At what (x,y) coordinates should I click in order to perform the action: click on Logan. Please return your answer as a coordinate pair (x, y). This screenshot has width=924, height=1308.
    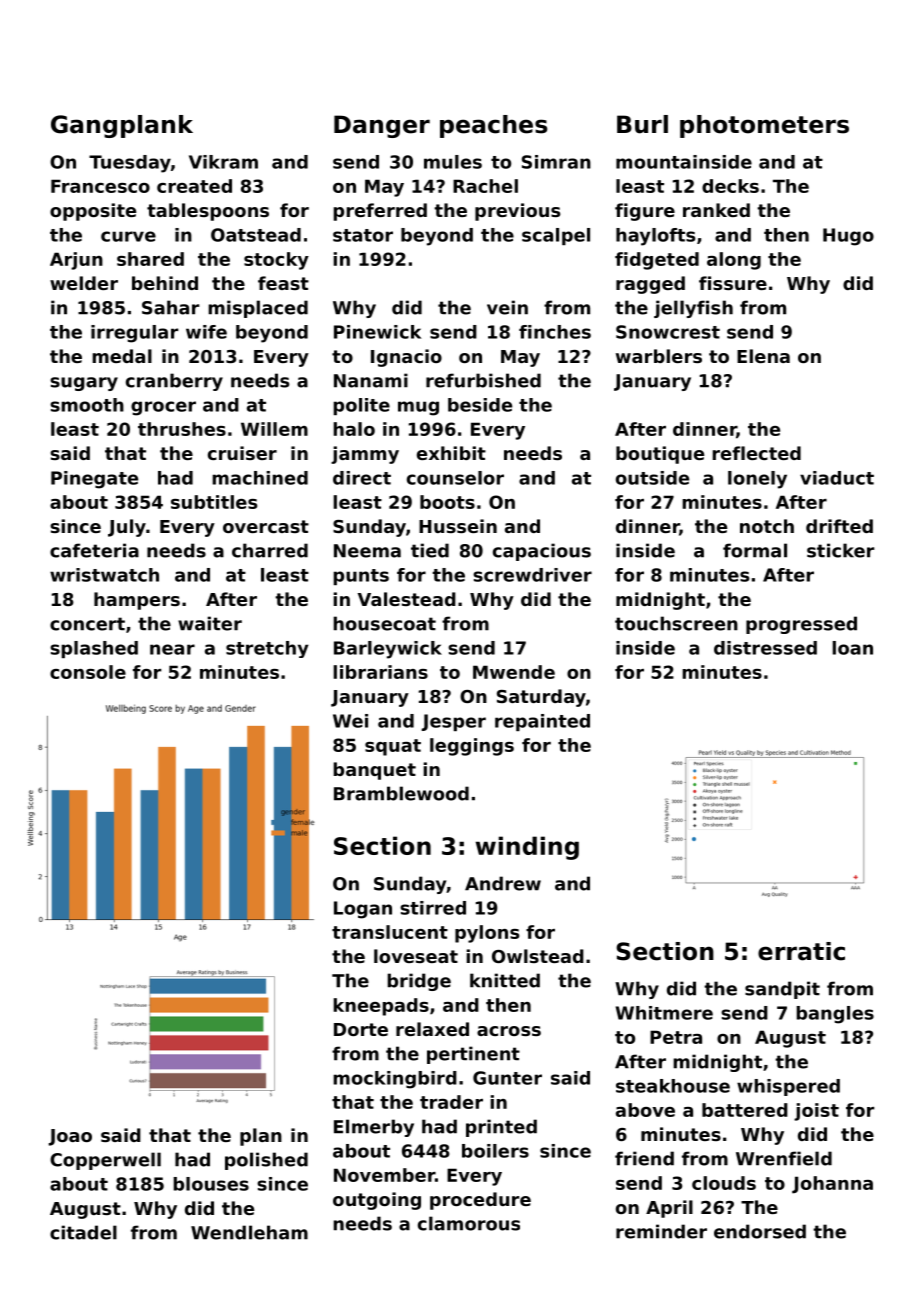
    Looking at the image, I should click on (363, 910).
